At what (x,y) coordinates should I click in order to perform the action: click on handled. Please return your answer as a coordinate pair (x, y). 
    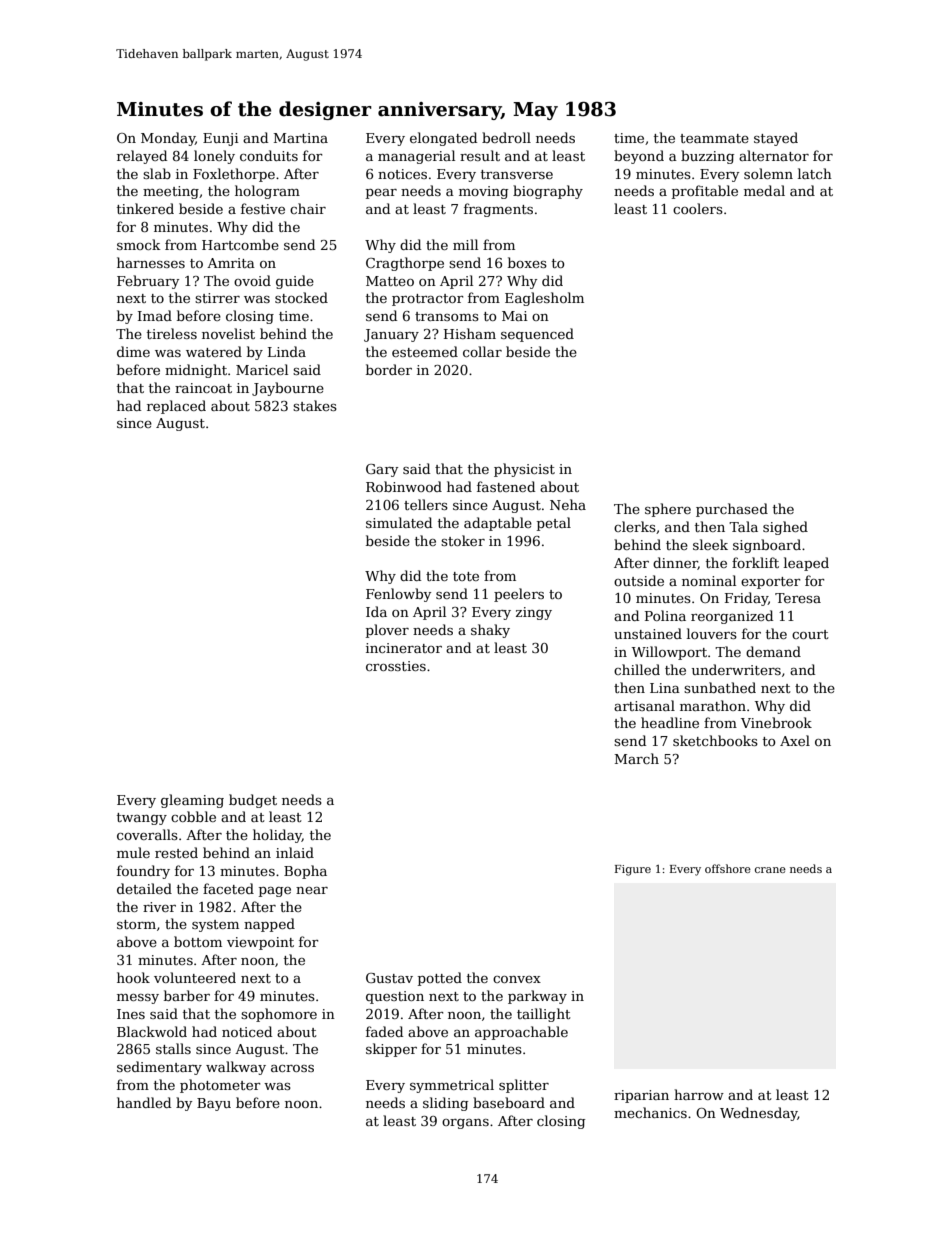
    Looking at the image, I should click on (144, 1102).
